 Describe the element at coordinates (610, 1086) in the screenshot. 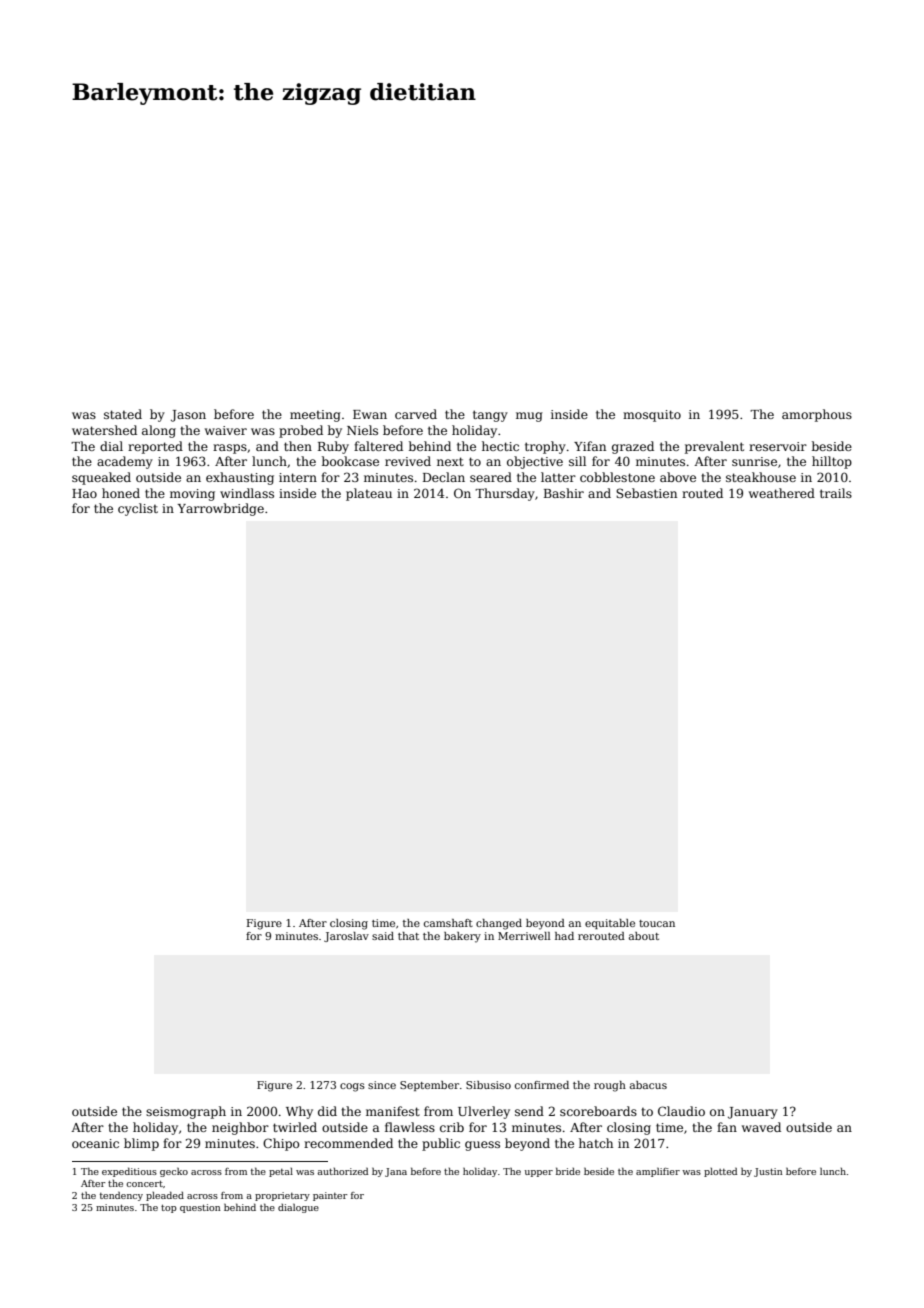

I see `rough` at that location.
